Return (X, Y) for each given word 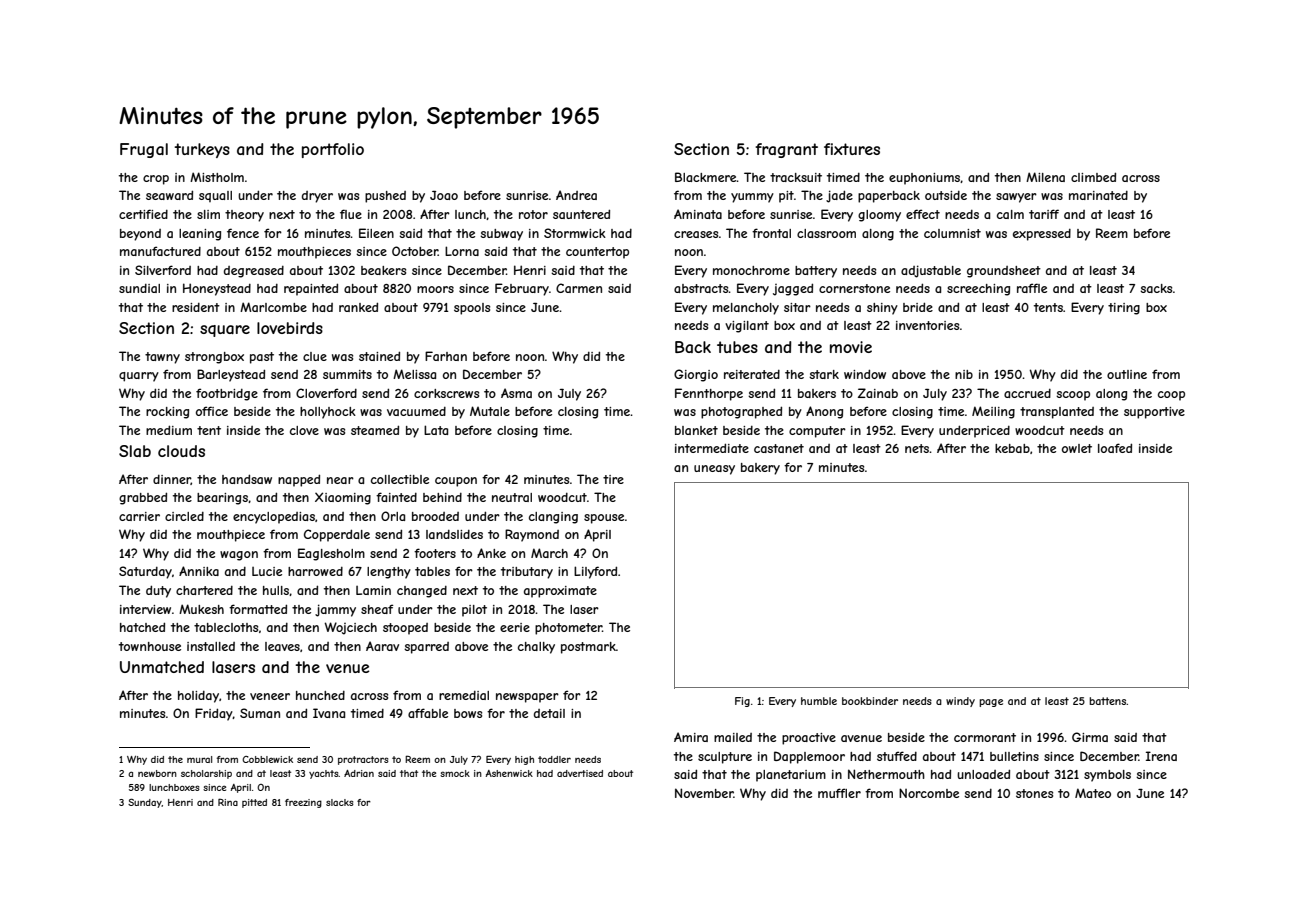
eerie (515, 627)
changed (422, 592)
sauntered (581, 214)
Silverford (163, 270)
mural (199, 759)
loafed (1115, 448)
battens (1107, 701)
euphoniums (925, 179)
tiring (1124, 309)
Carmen (579, 288)
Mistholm (217, 177)
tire (613, 479)
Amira (691, 737)
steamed (375, 430)
